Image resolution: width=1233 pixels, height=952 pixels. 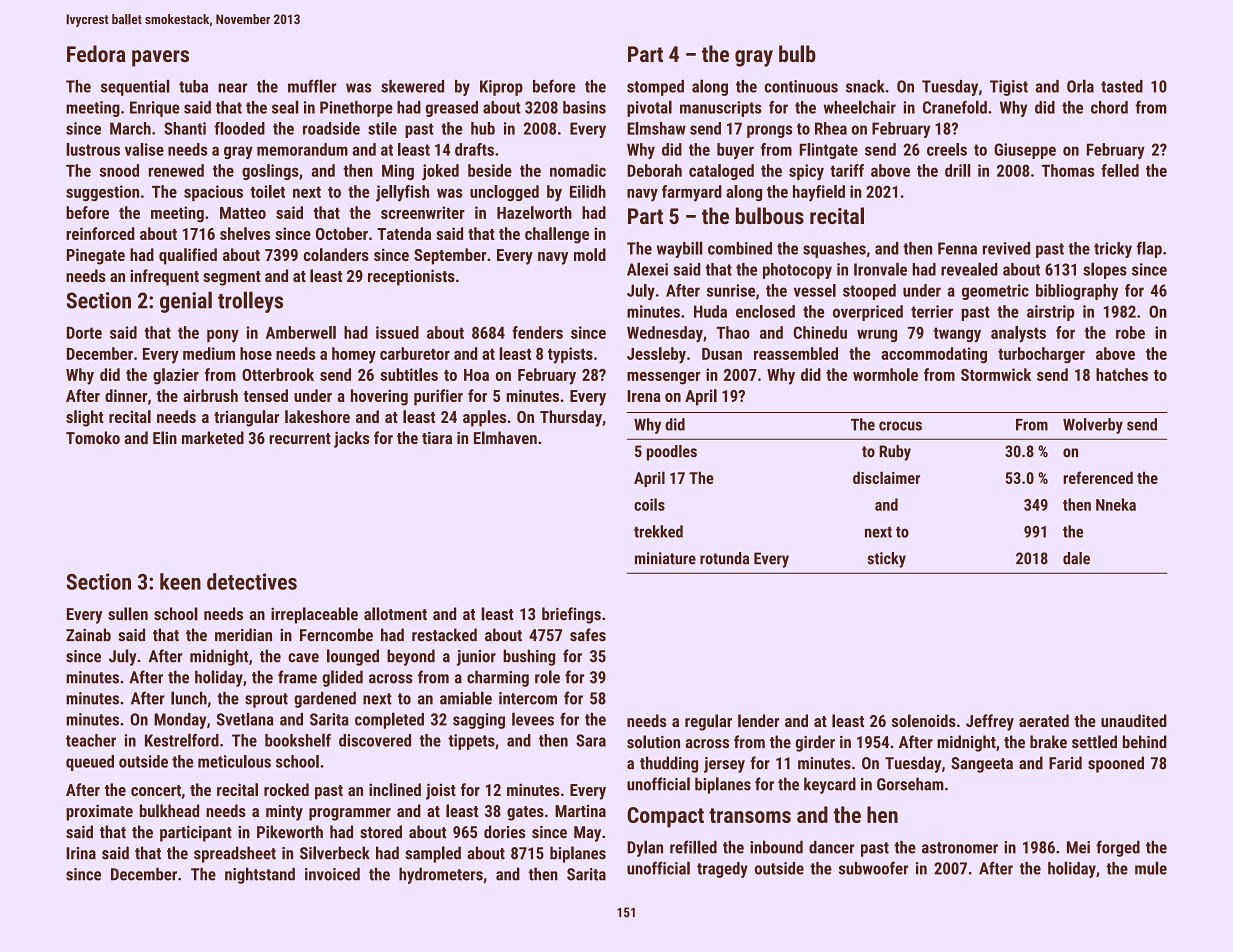 What do you see at coordinates (1077, 292) in the document?
I see `bibliography` at bounding box center [1077, 292].
